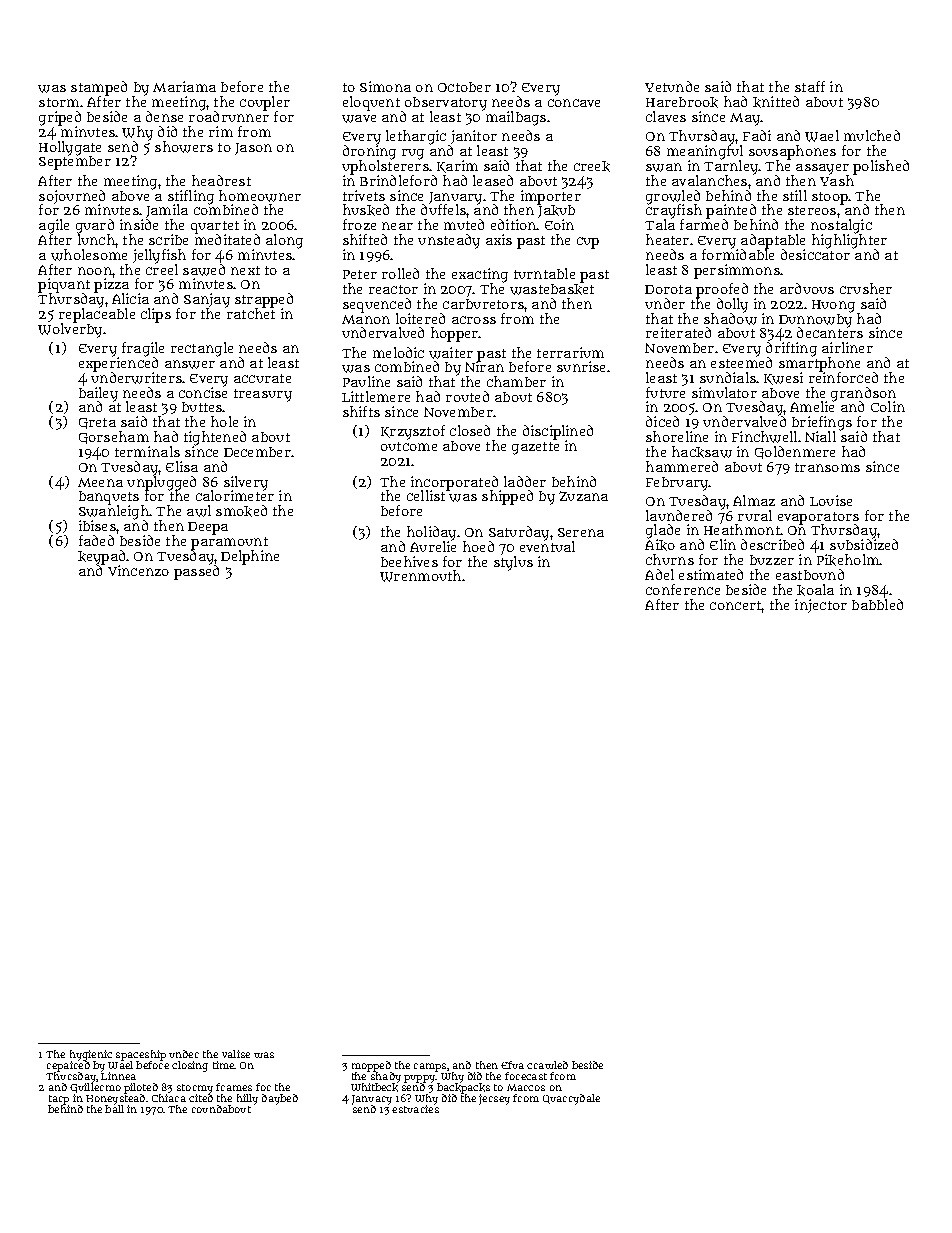  I want to click on hygienic, so click(91, 1055).
